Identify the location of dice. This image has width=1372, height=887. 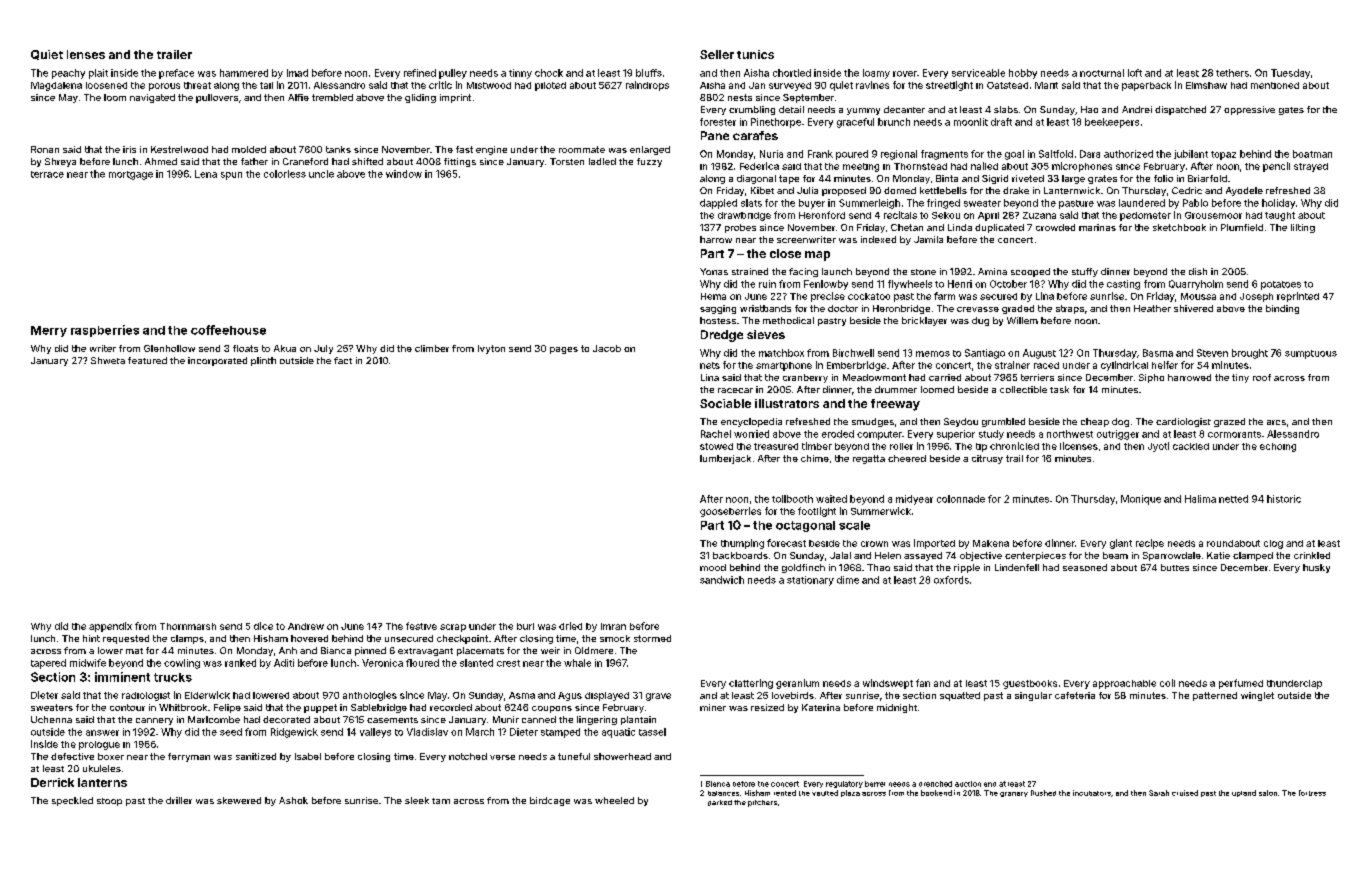
(263, 626).
